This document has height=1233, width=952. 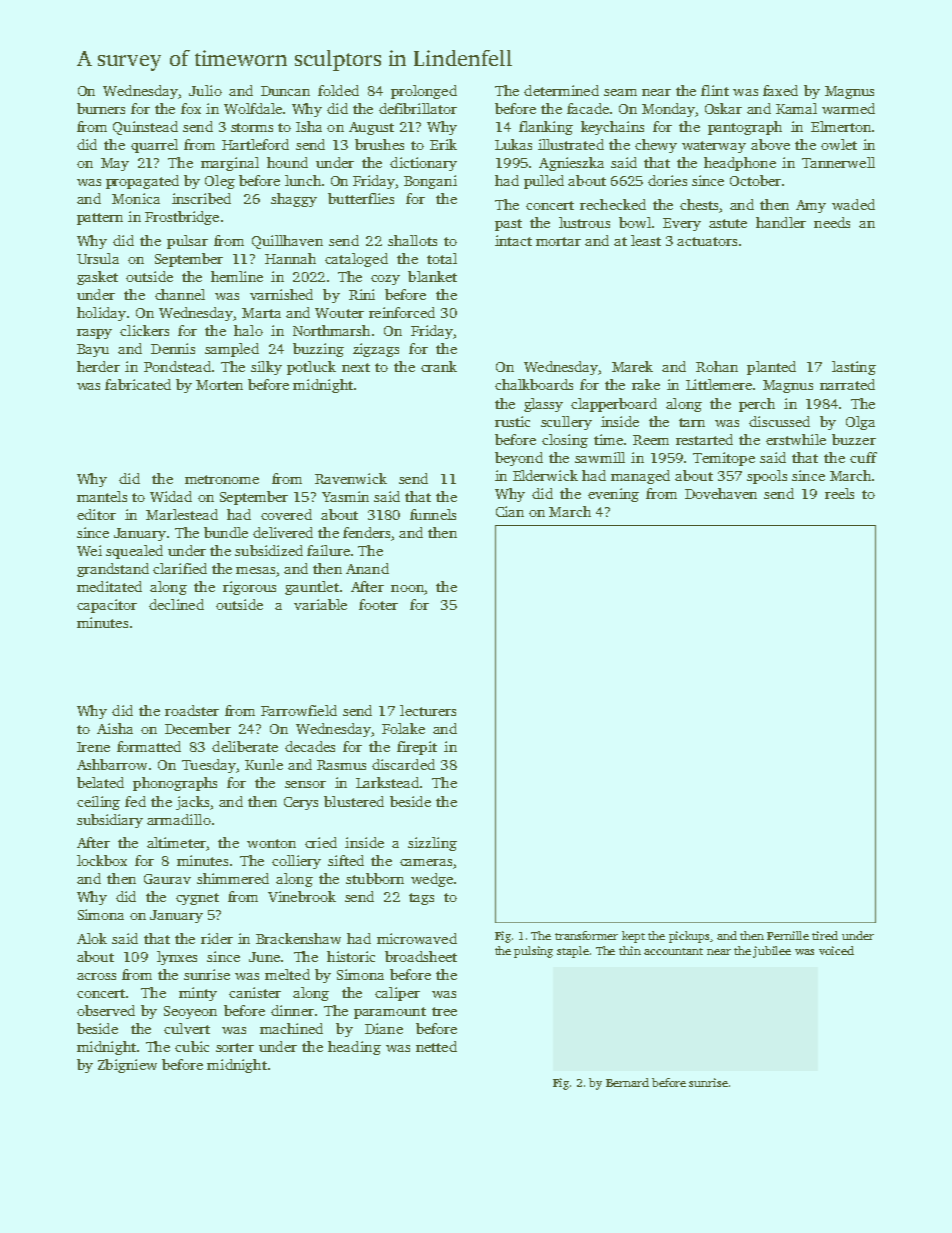 I want to click on reels, so click(x=839, y=493).
